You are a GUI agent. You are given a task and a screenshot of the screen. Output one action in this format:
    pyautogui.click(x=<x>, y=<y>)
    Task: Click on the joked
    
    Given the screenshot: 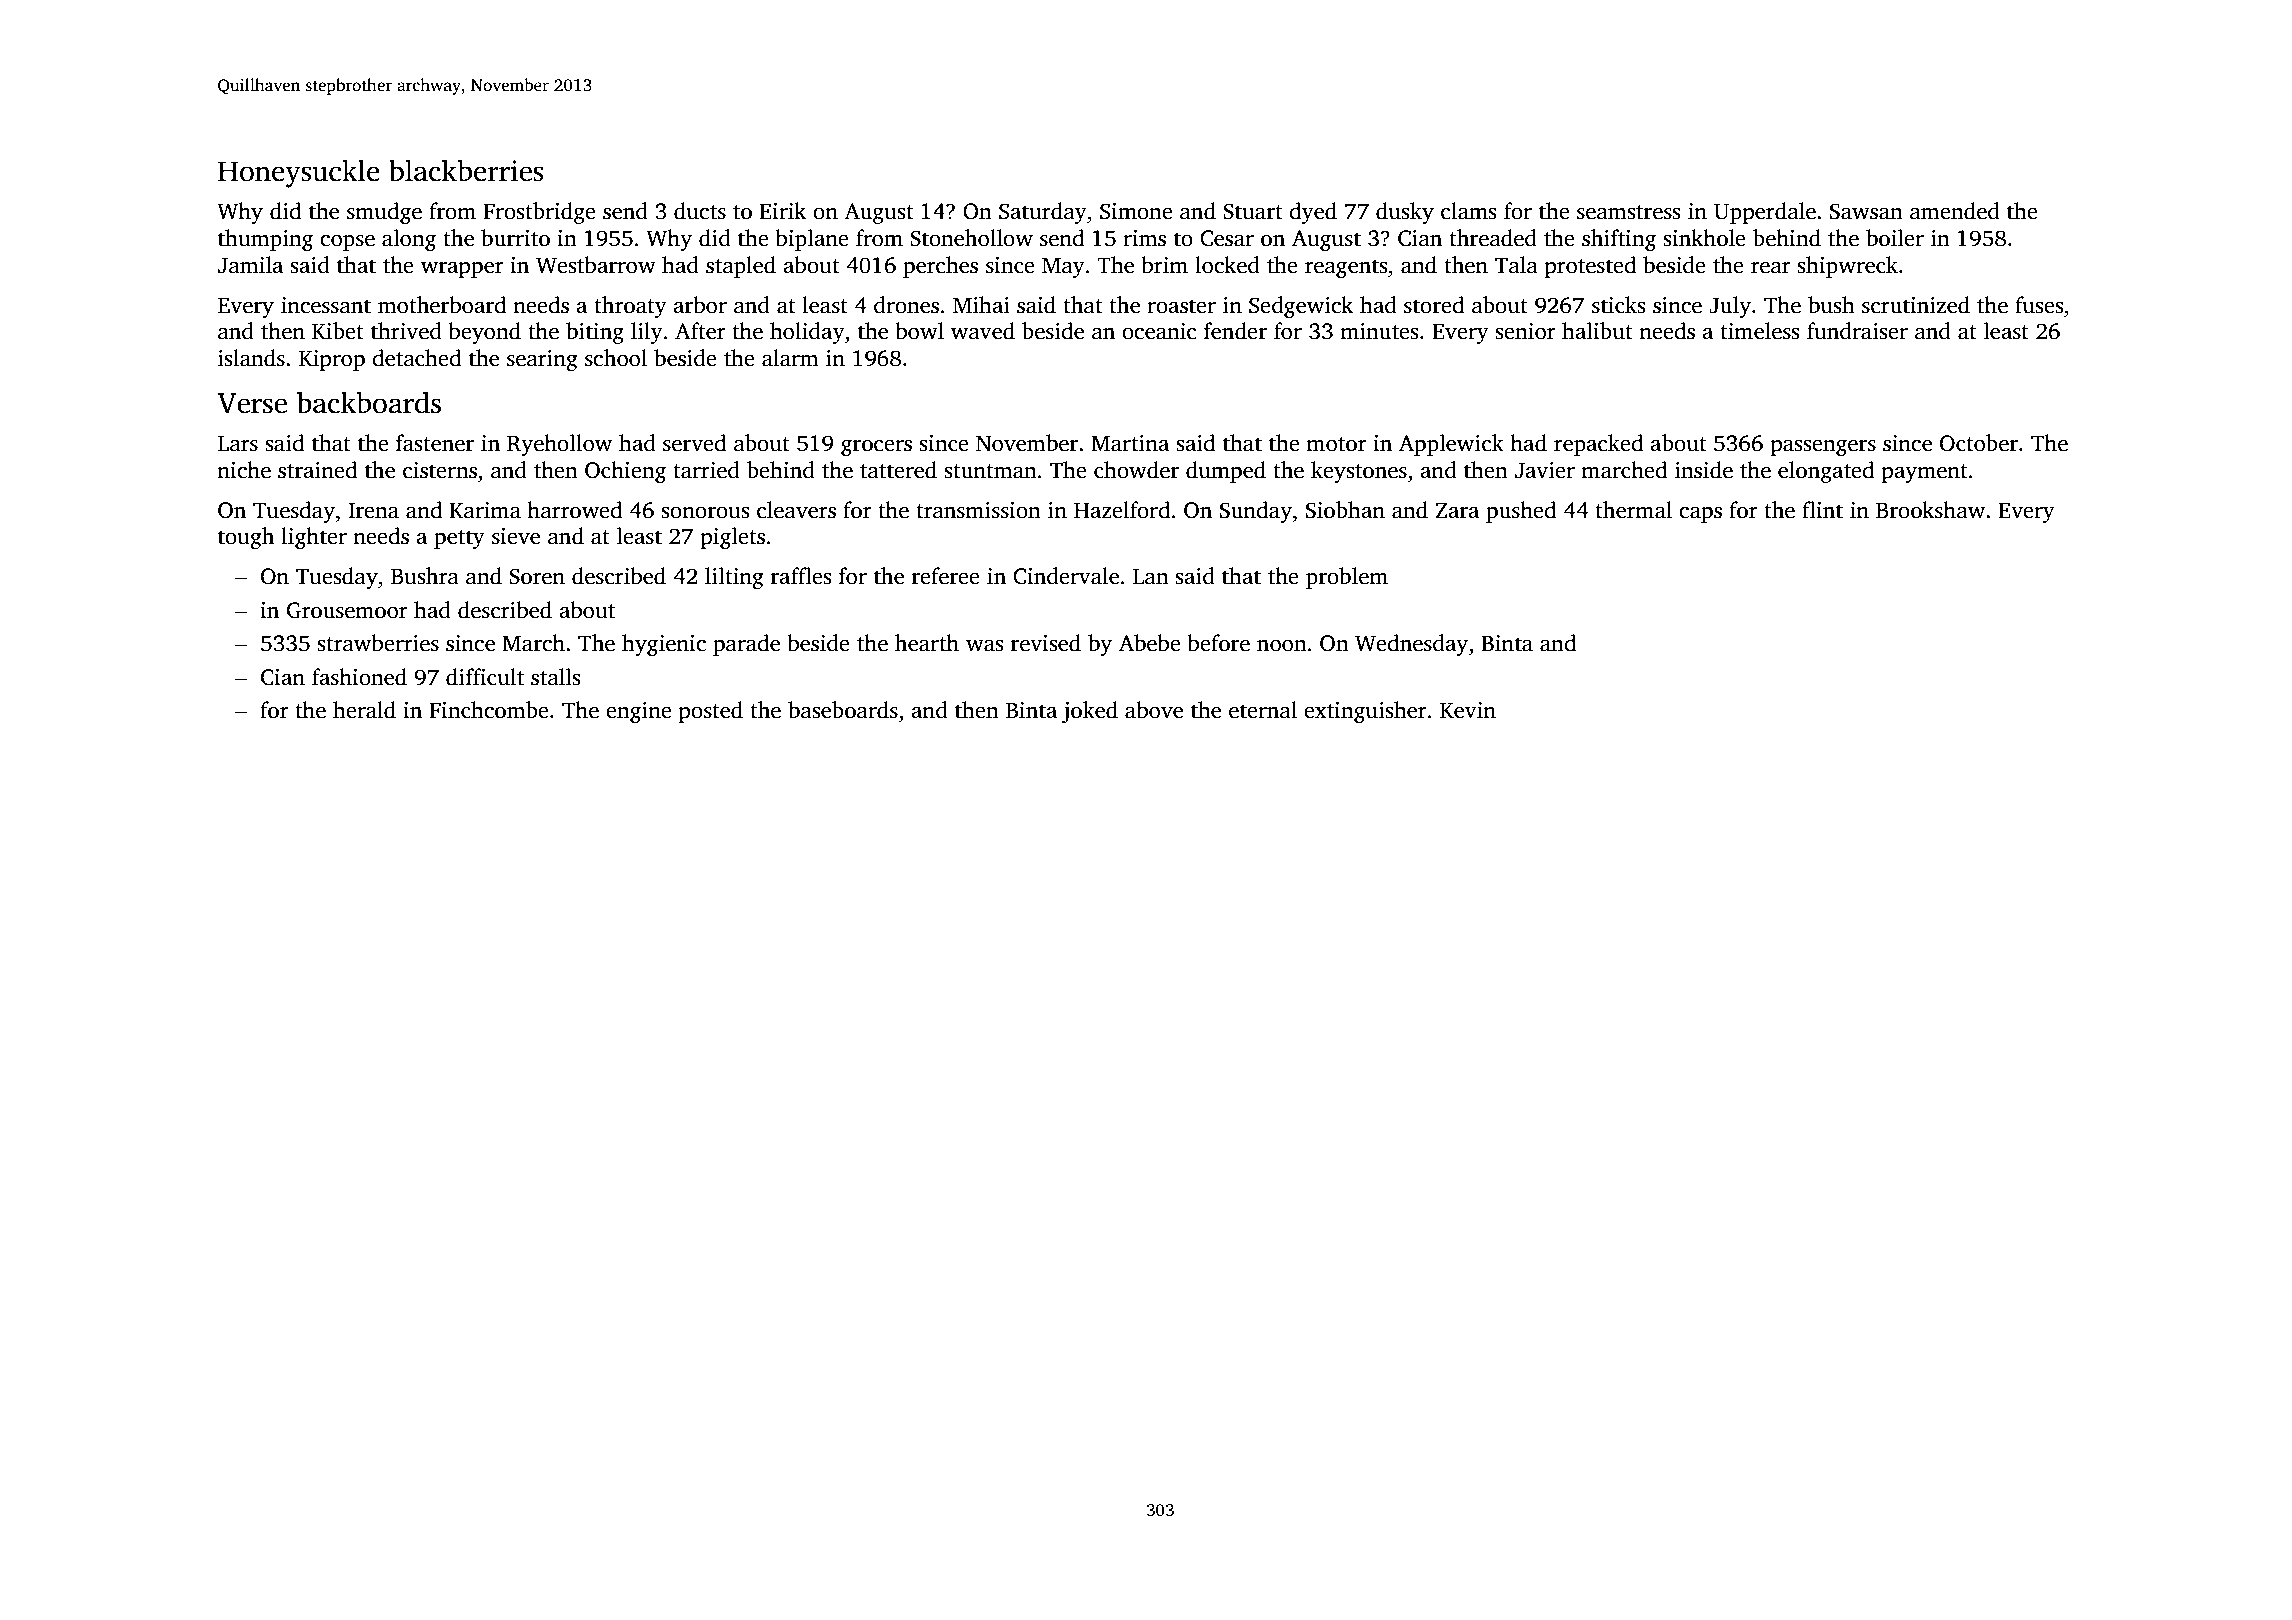 What is the action you would take?
    pyautogui.click(x=1090, y=712)
